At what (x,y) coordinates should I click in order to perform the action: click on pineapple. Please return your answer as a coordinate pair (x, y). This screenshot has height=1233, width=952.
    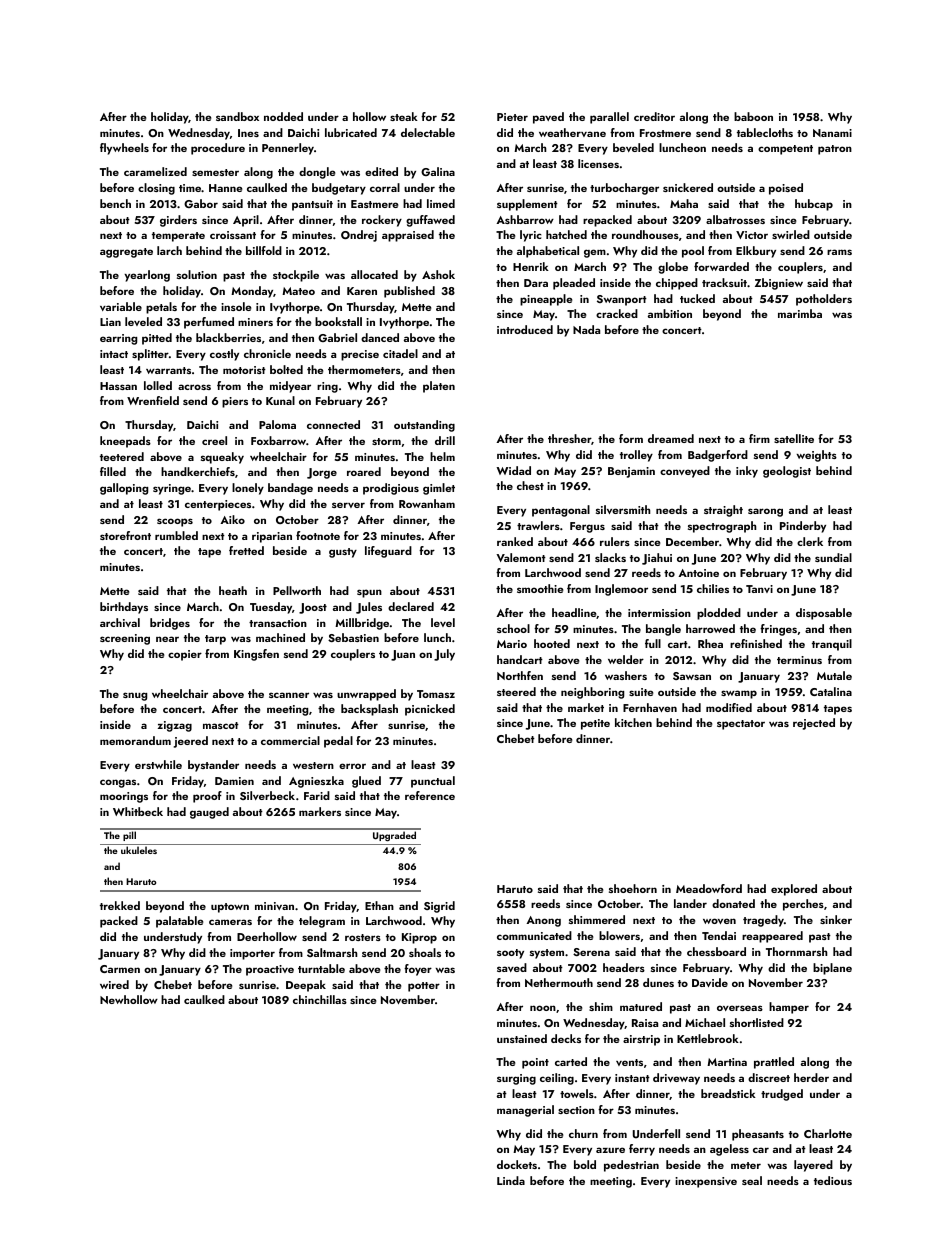
    Looking at the image, I should click on (546, 300).
